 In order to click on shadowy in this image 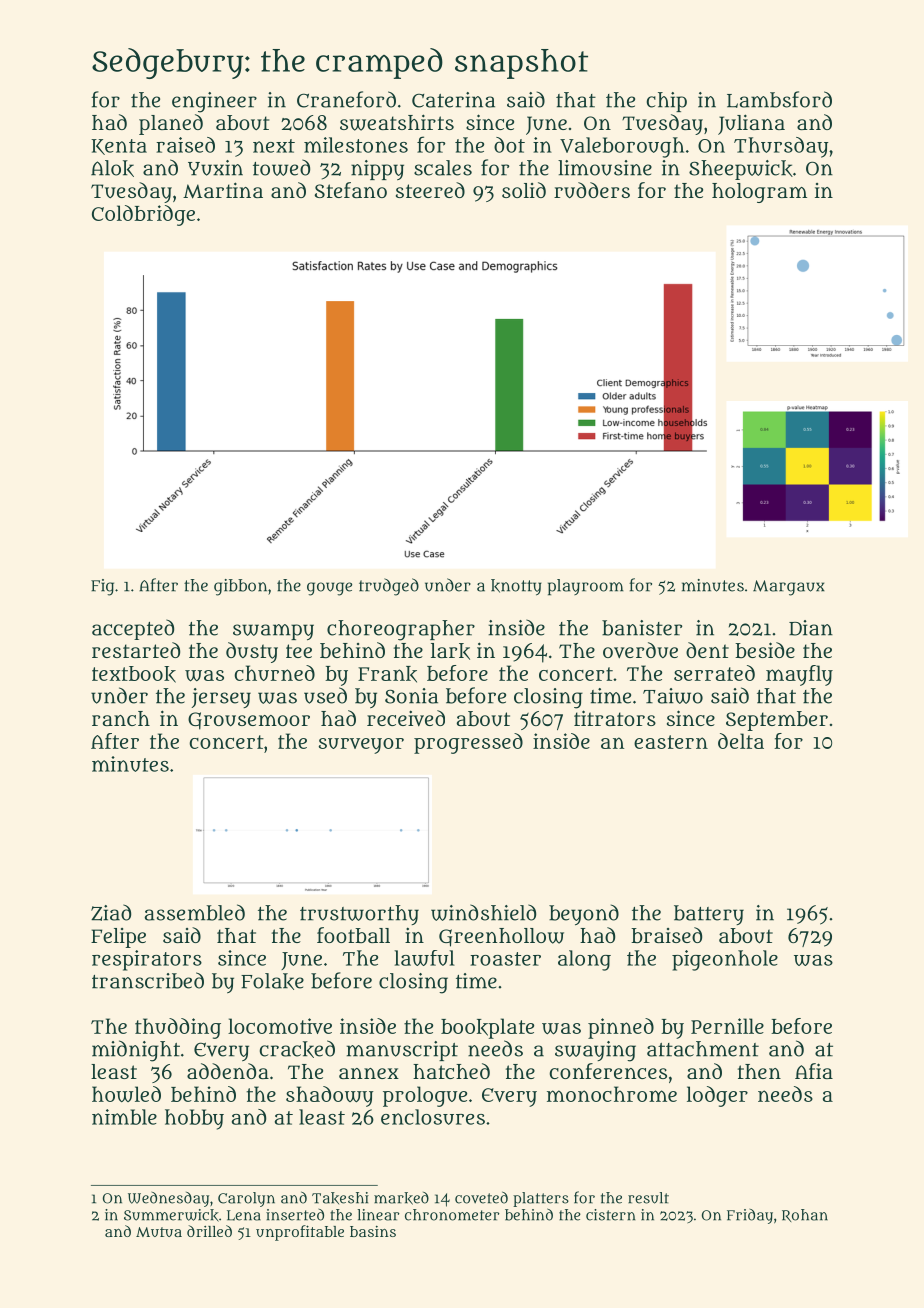, I will do `click(330, 1096)`.
